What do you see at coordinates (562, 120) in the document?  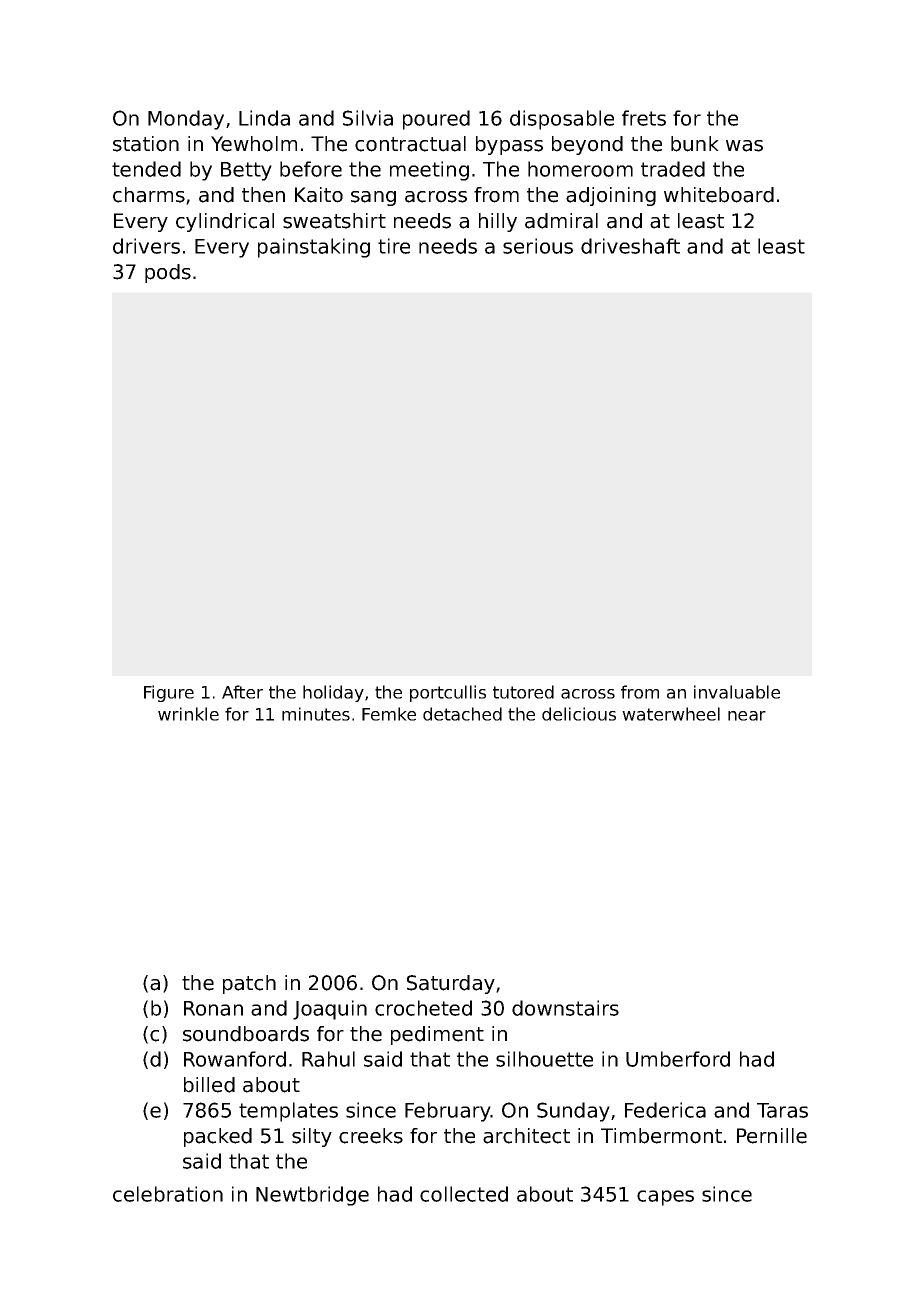 I see `disposable` at bounding box center [562, 120].
